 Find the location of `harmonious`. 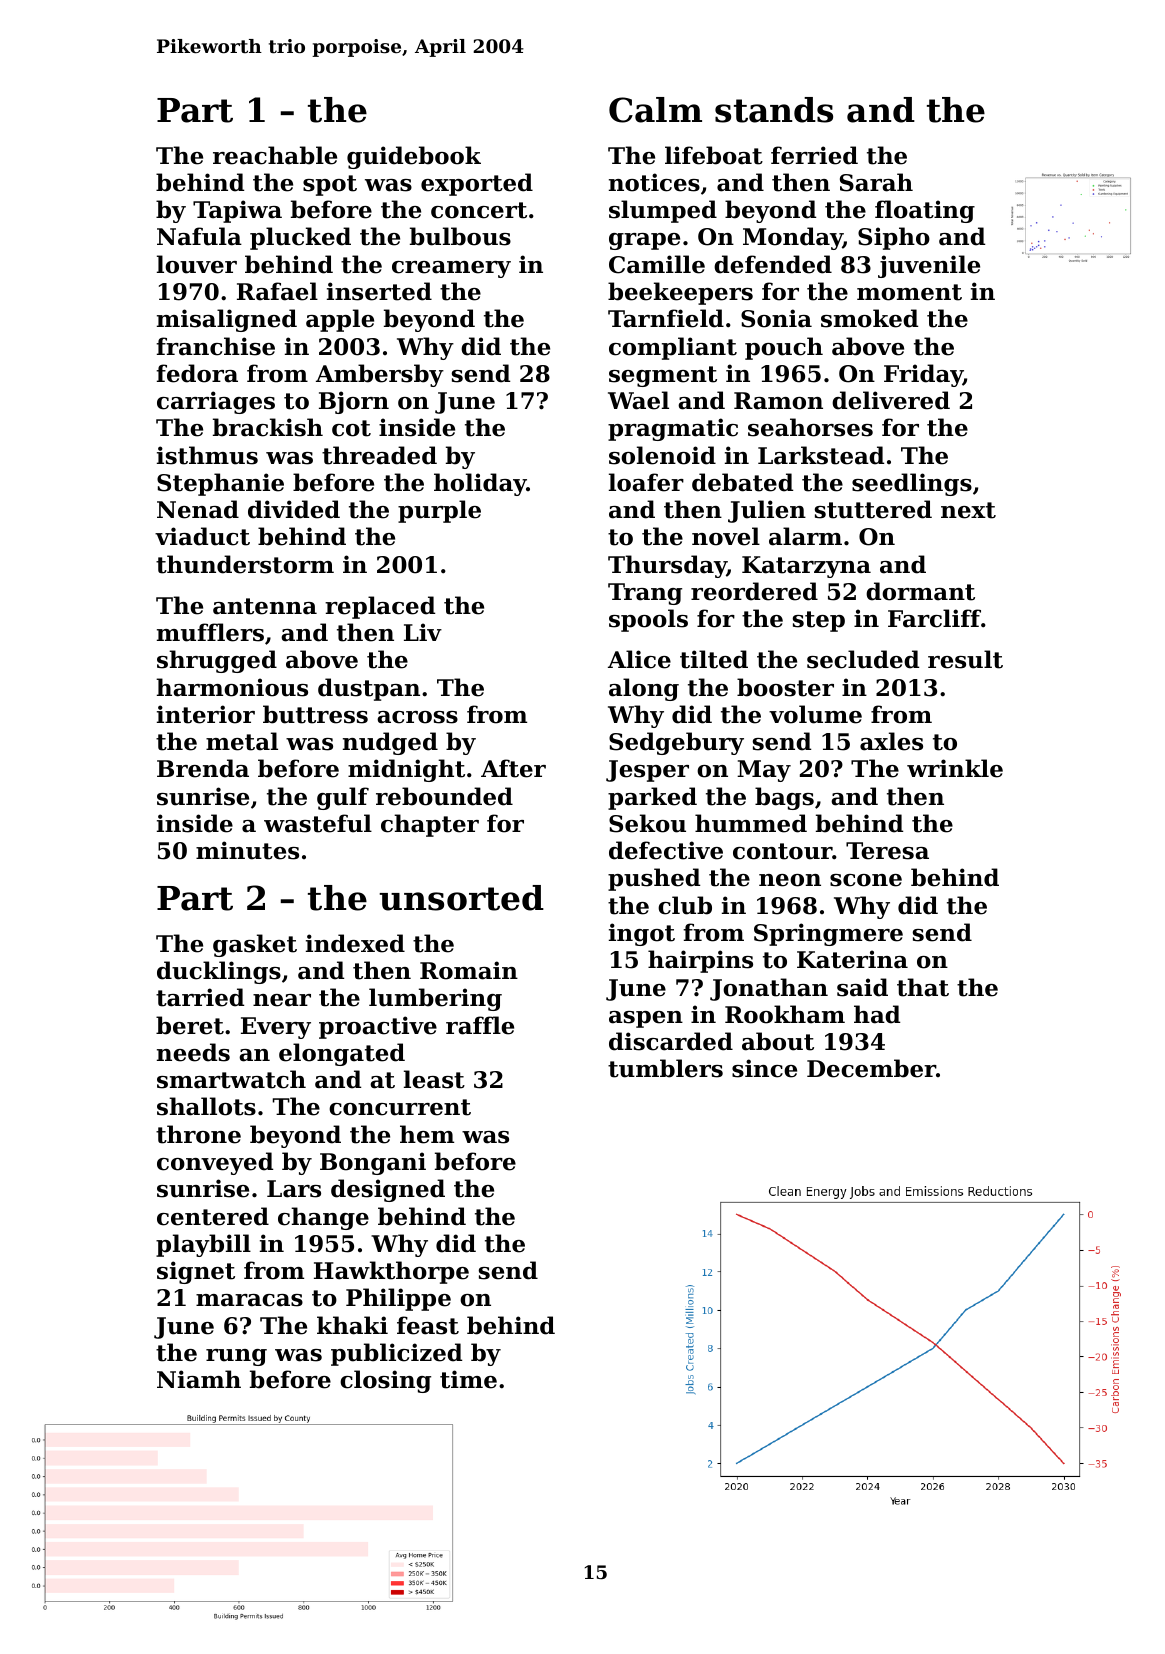

harmonious is located at coordinates (232, 687).
